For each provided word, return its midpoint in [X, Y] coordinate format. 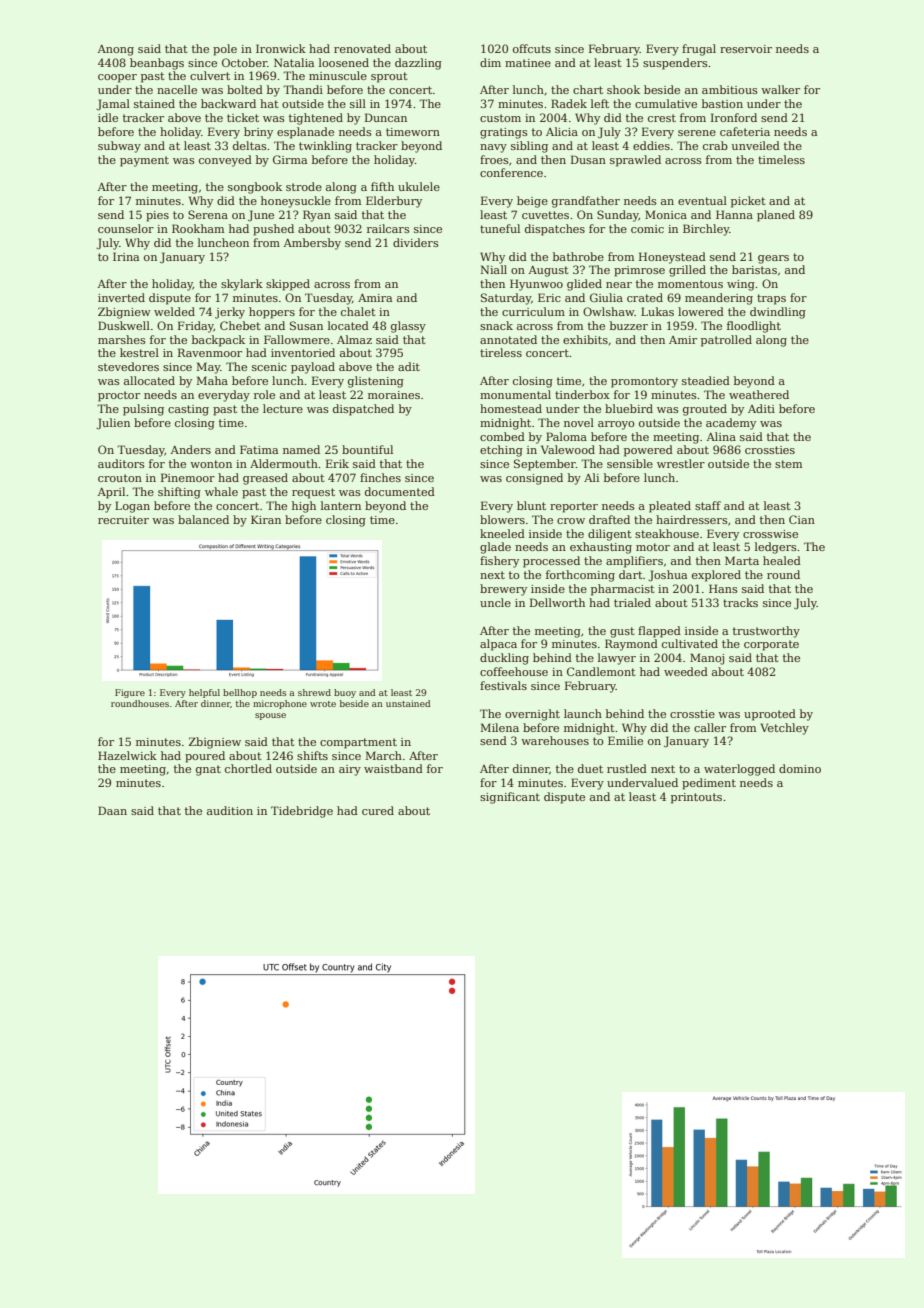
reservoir [746, 49]
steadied [706, 380]
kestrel [139, 352]
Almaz [354, 339]
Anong [115, 50]
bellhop [240, 693]
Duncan [386, 117]
